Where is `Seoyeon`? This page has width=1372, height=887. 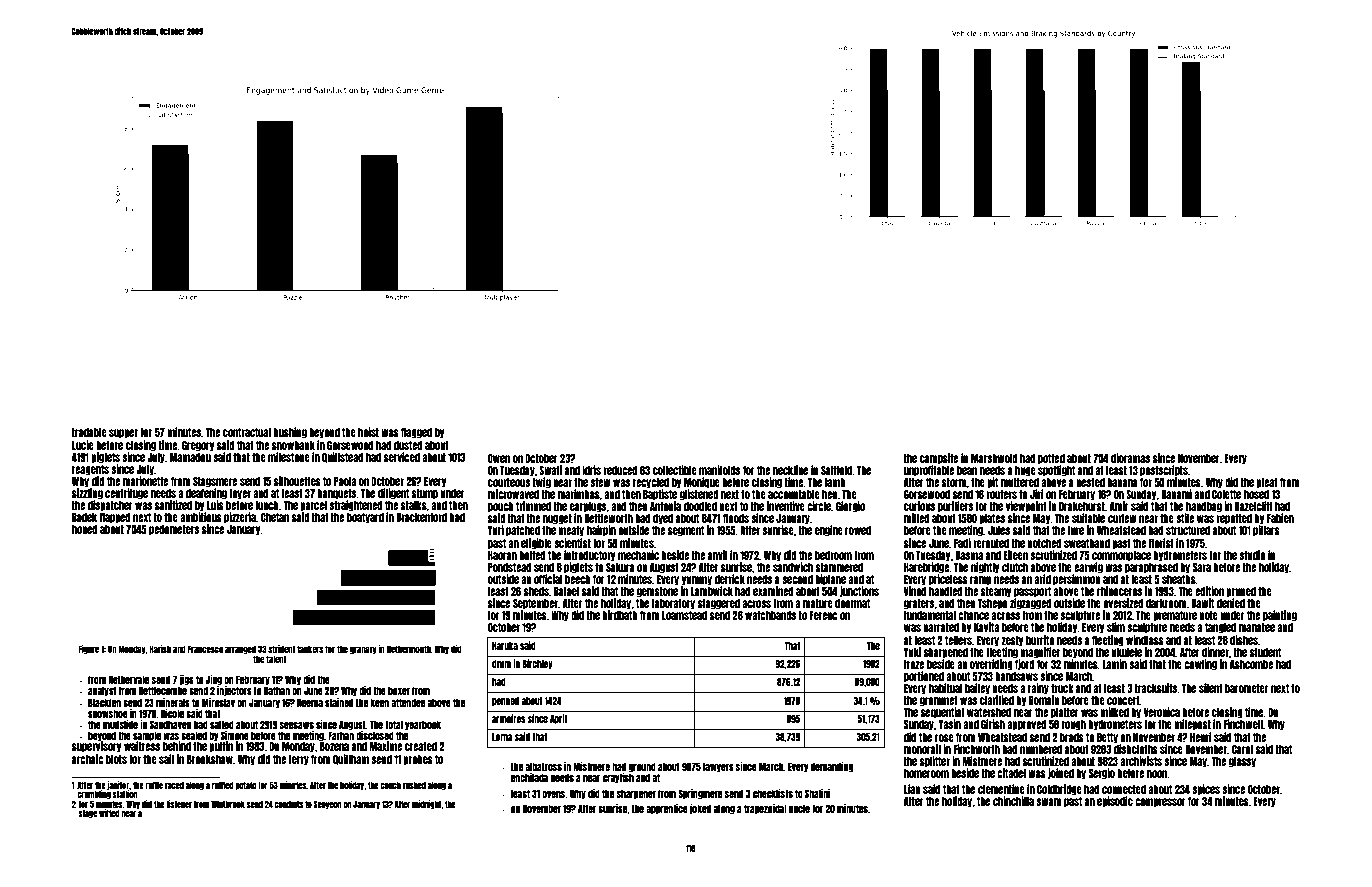 Seoyeon is located at coordinates (327, 805).
